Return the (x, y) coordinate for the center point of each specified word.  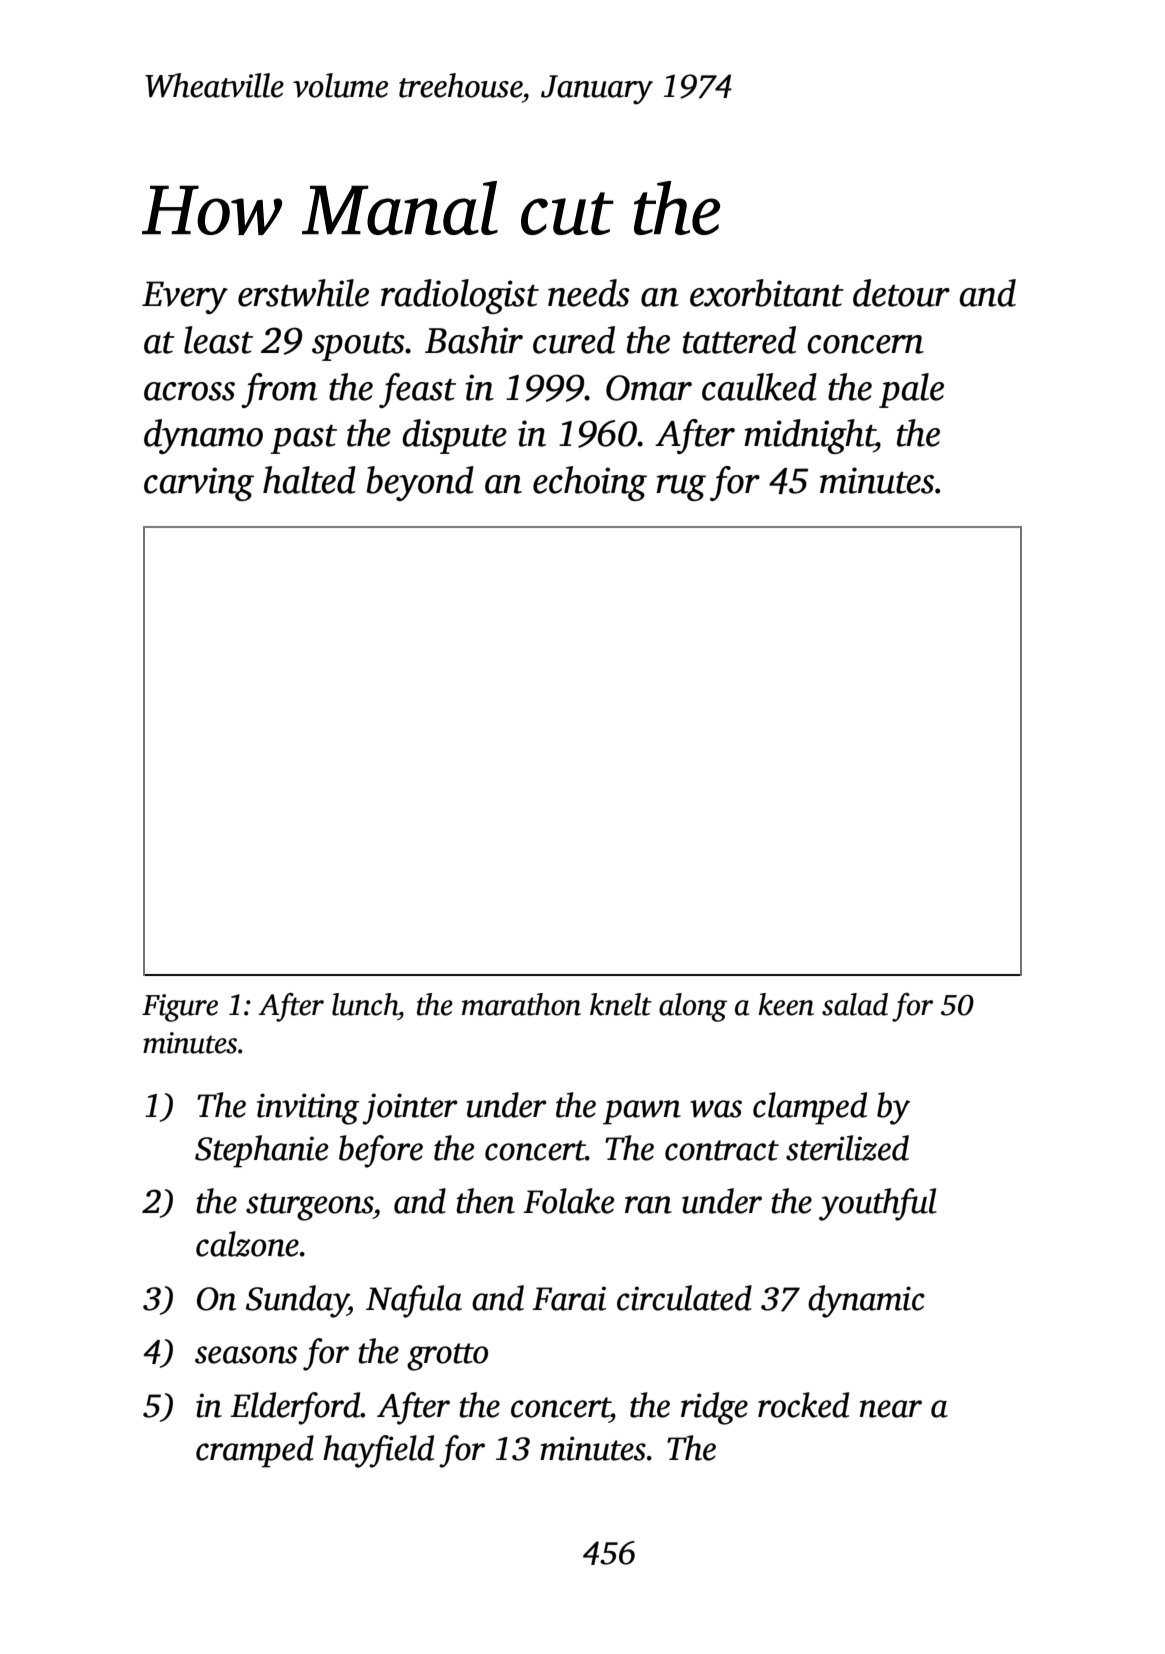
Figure (180, 1008)
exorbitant (767, 293)
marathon (521, 1004)
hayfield (378, 1451)
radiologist (460, 296)
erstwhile (303, 293)
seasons (246, 1355)
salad (855, 1004)
